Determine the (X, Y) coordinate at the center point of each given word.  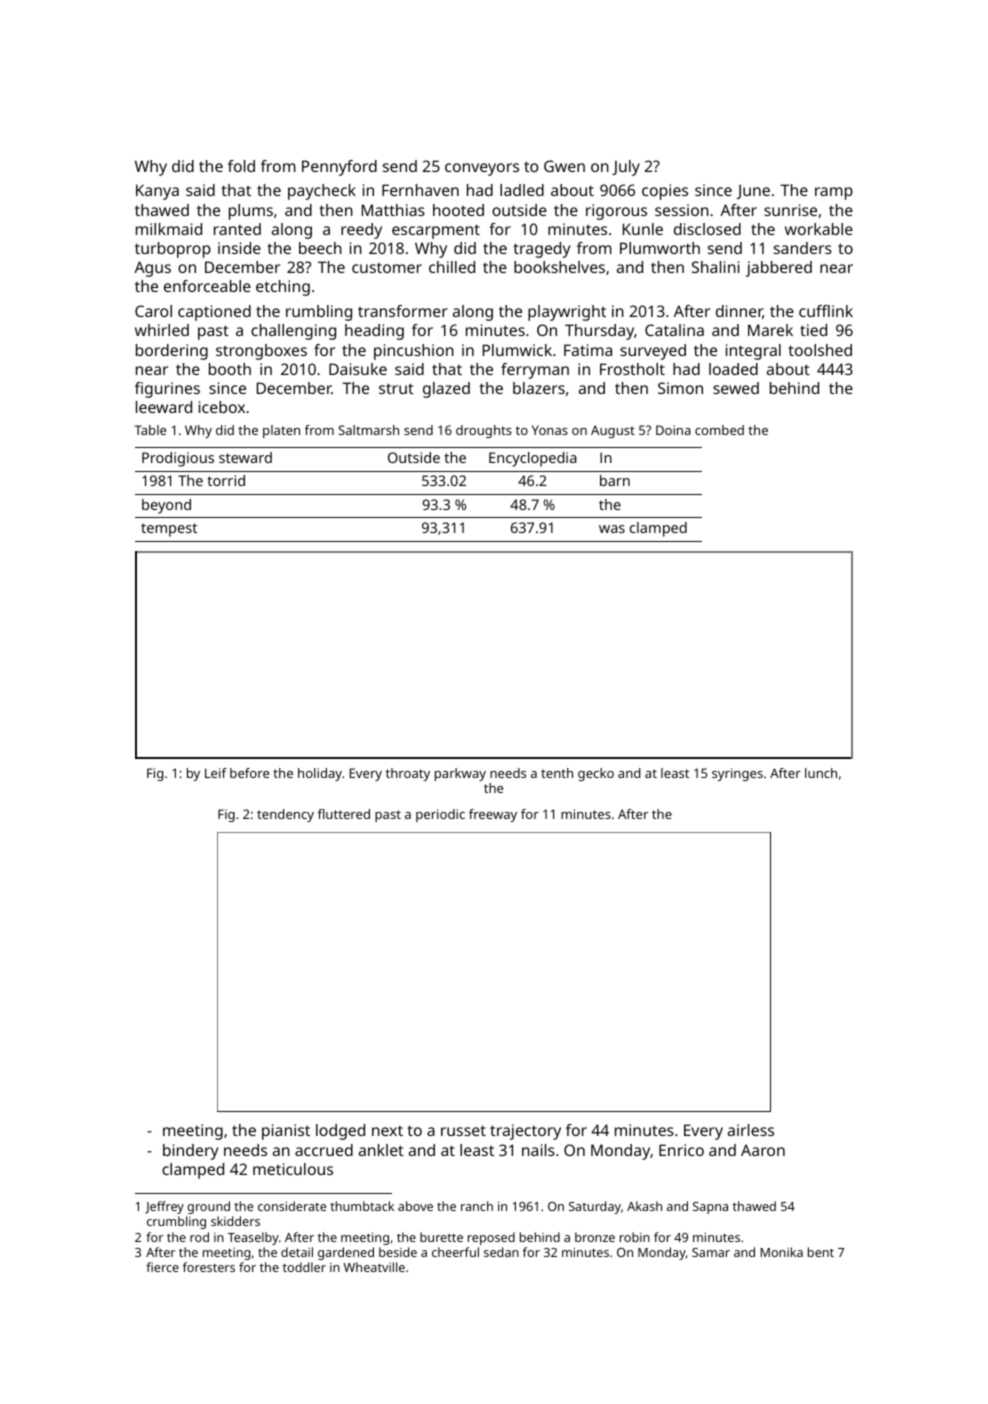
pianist (286, 1132)
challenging (293, 332)
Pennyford (339, 168)
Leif (216, 773)
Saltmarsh (368, 430)
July (626, 168)
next (387, 1131)
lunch (821, 773)
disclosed (707, 229)
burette (441, 1237)
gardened (346, 1253)
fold (241, 166)
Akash (644, 1206)
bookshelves (559, 267)
